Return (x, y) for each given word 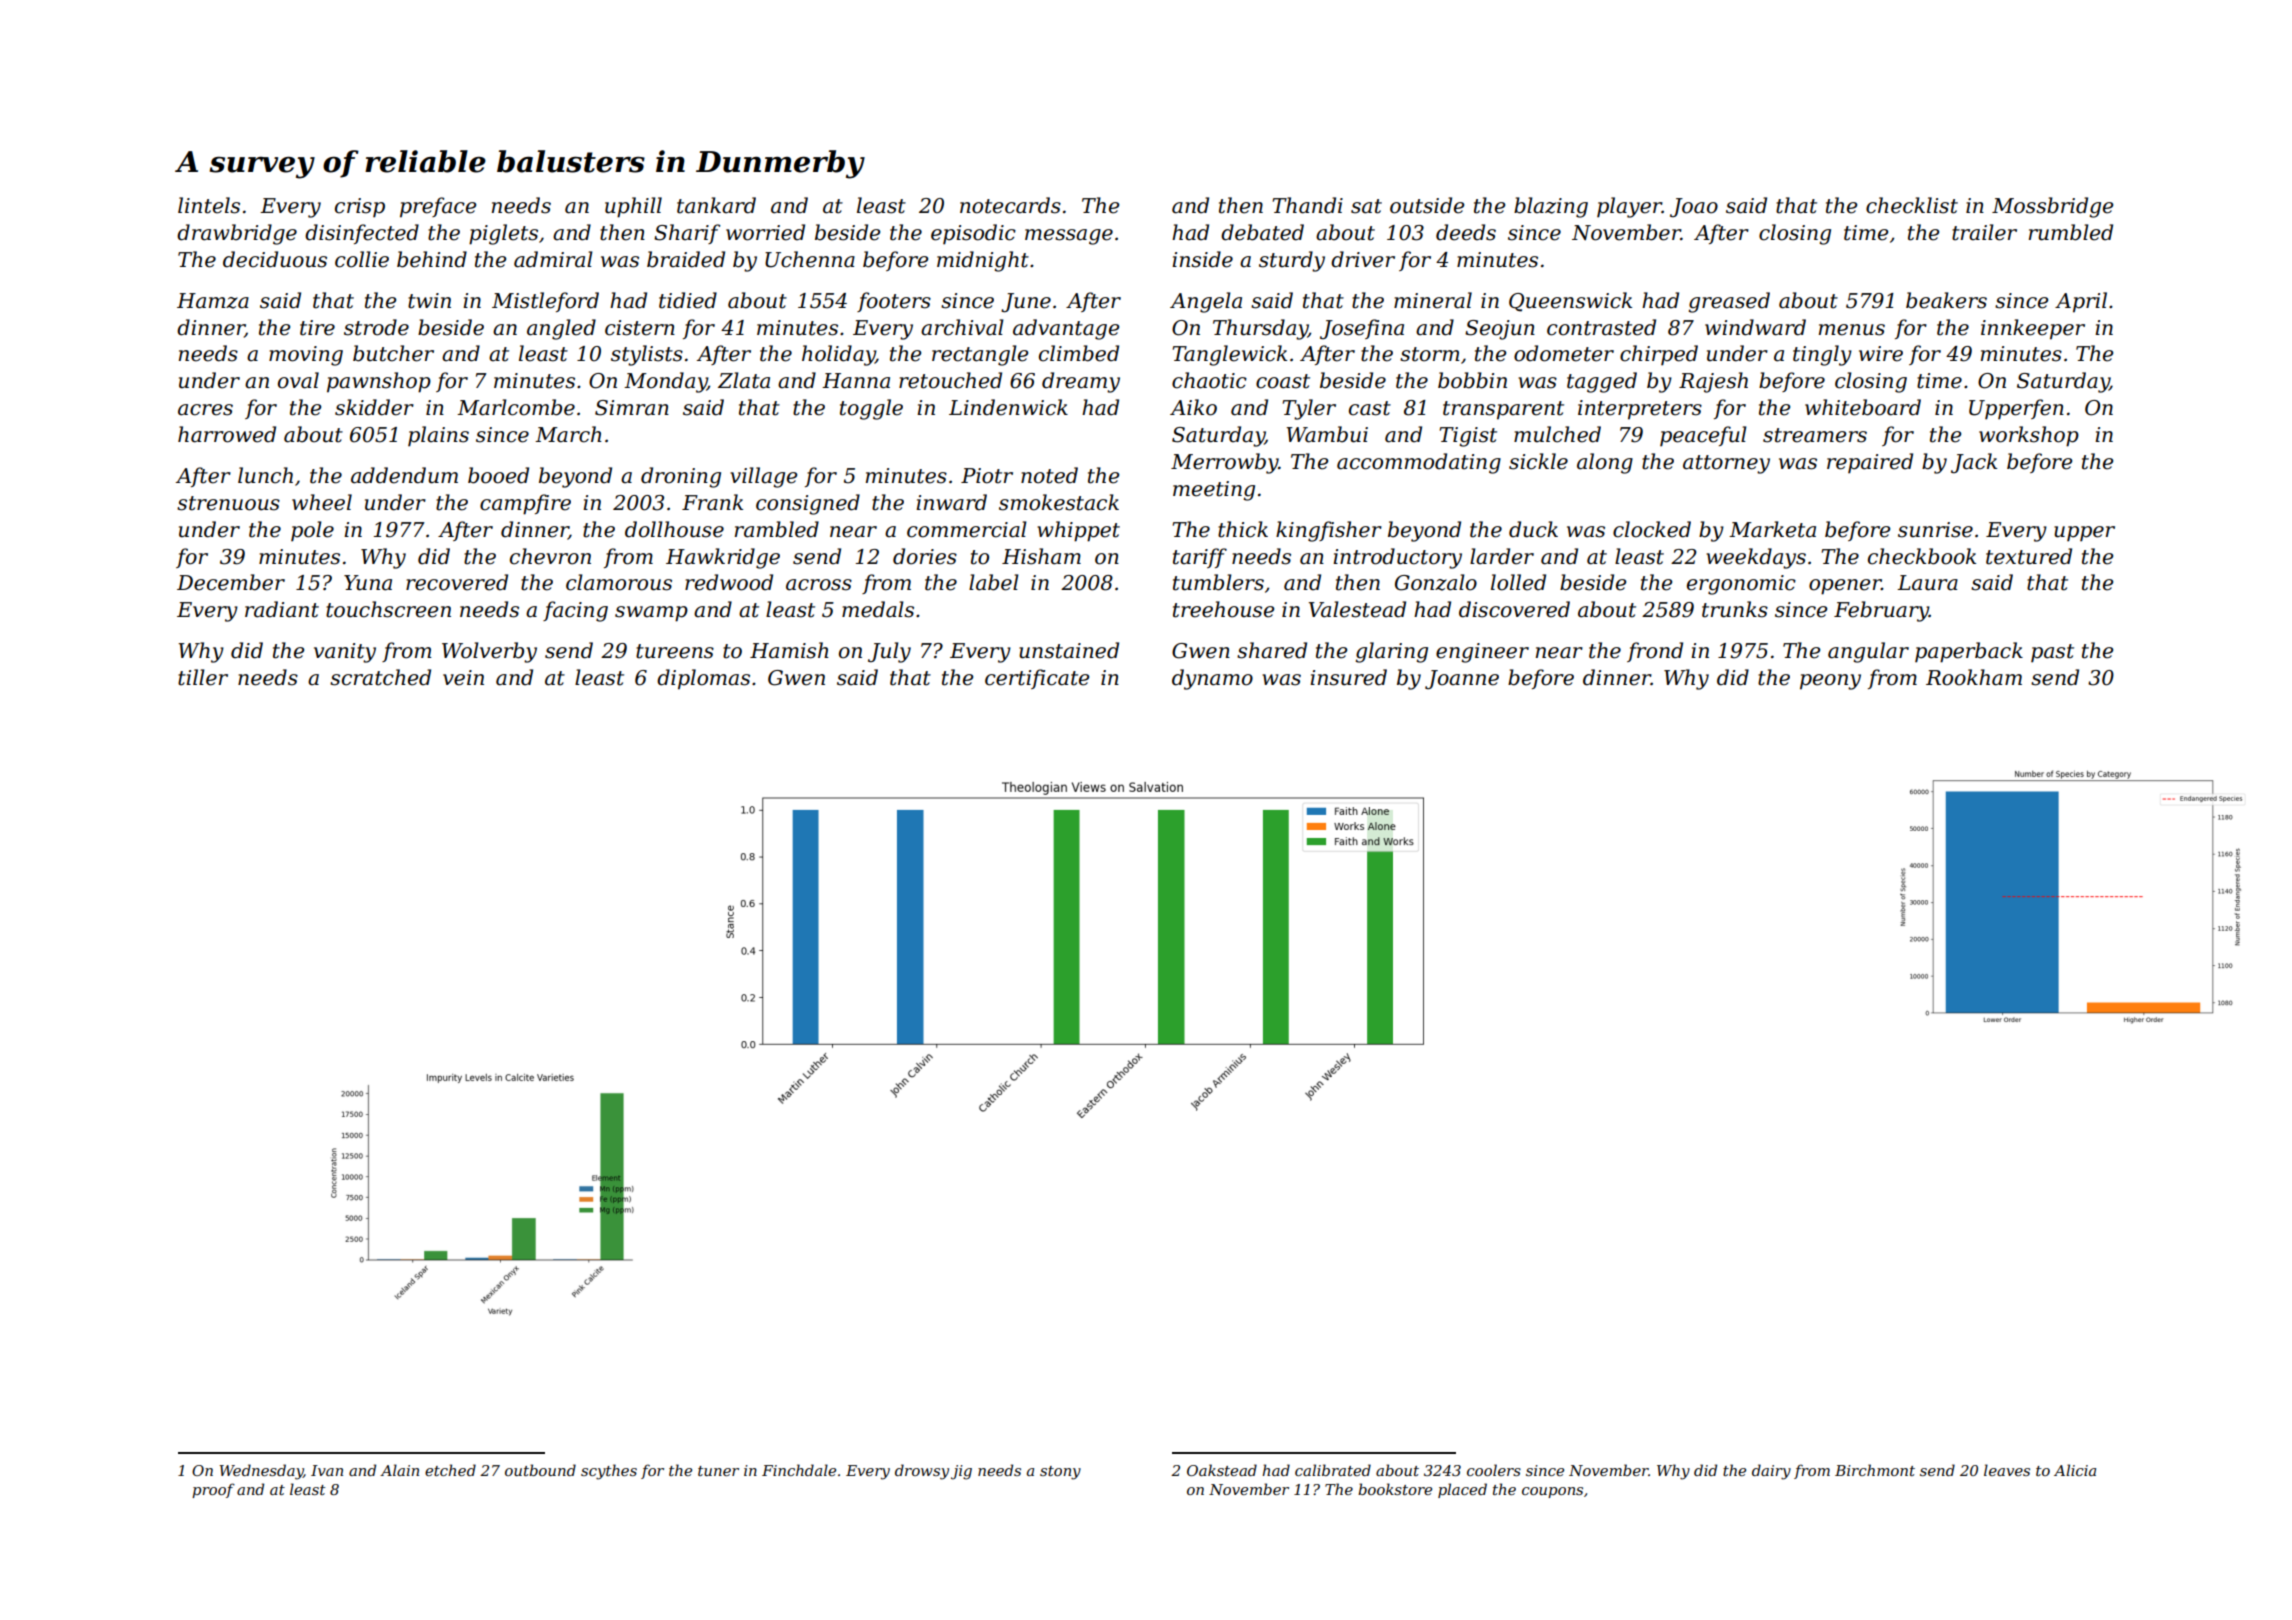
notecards (1010, 205)
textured (2029, 556)
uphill (633, 207)
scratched (380, 677)
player (1629, 207)
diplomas (703, 679)
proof (213, 1490)
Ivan (327, 1470)
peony (1830, 682)
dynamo (1212, 679)
